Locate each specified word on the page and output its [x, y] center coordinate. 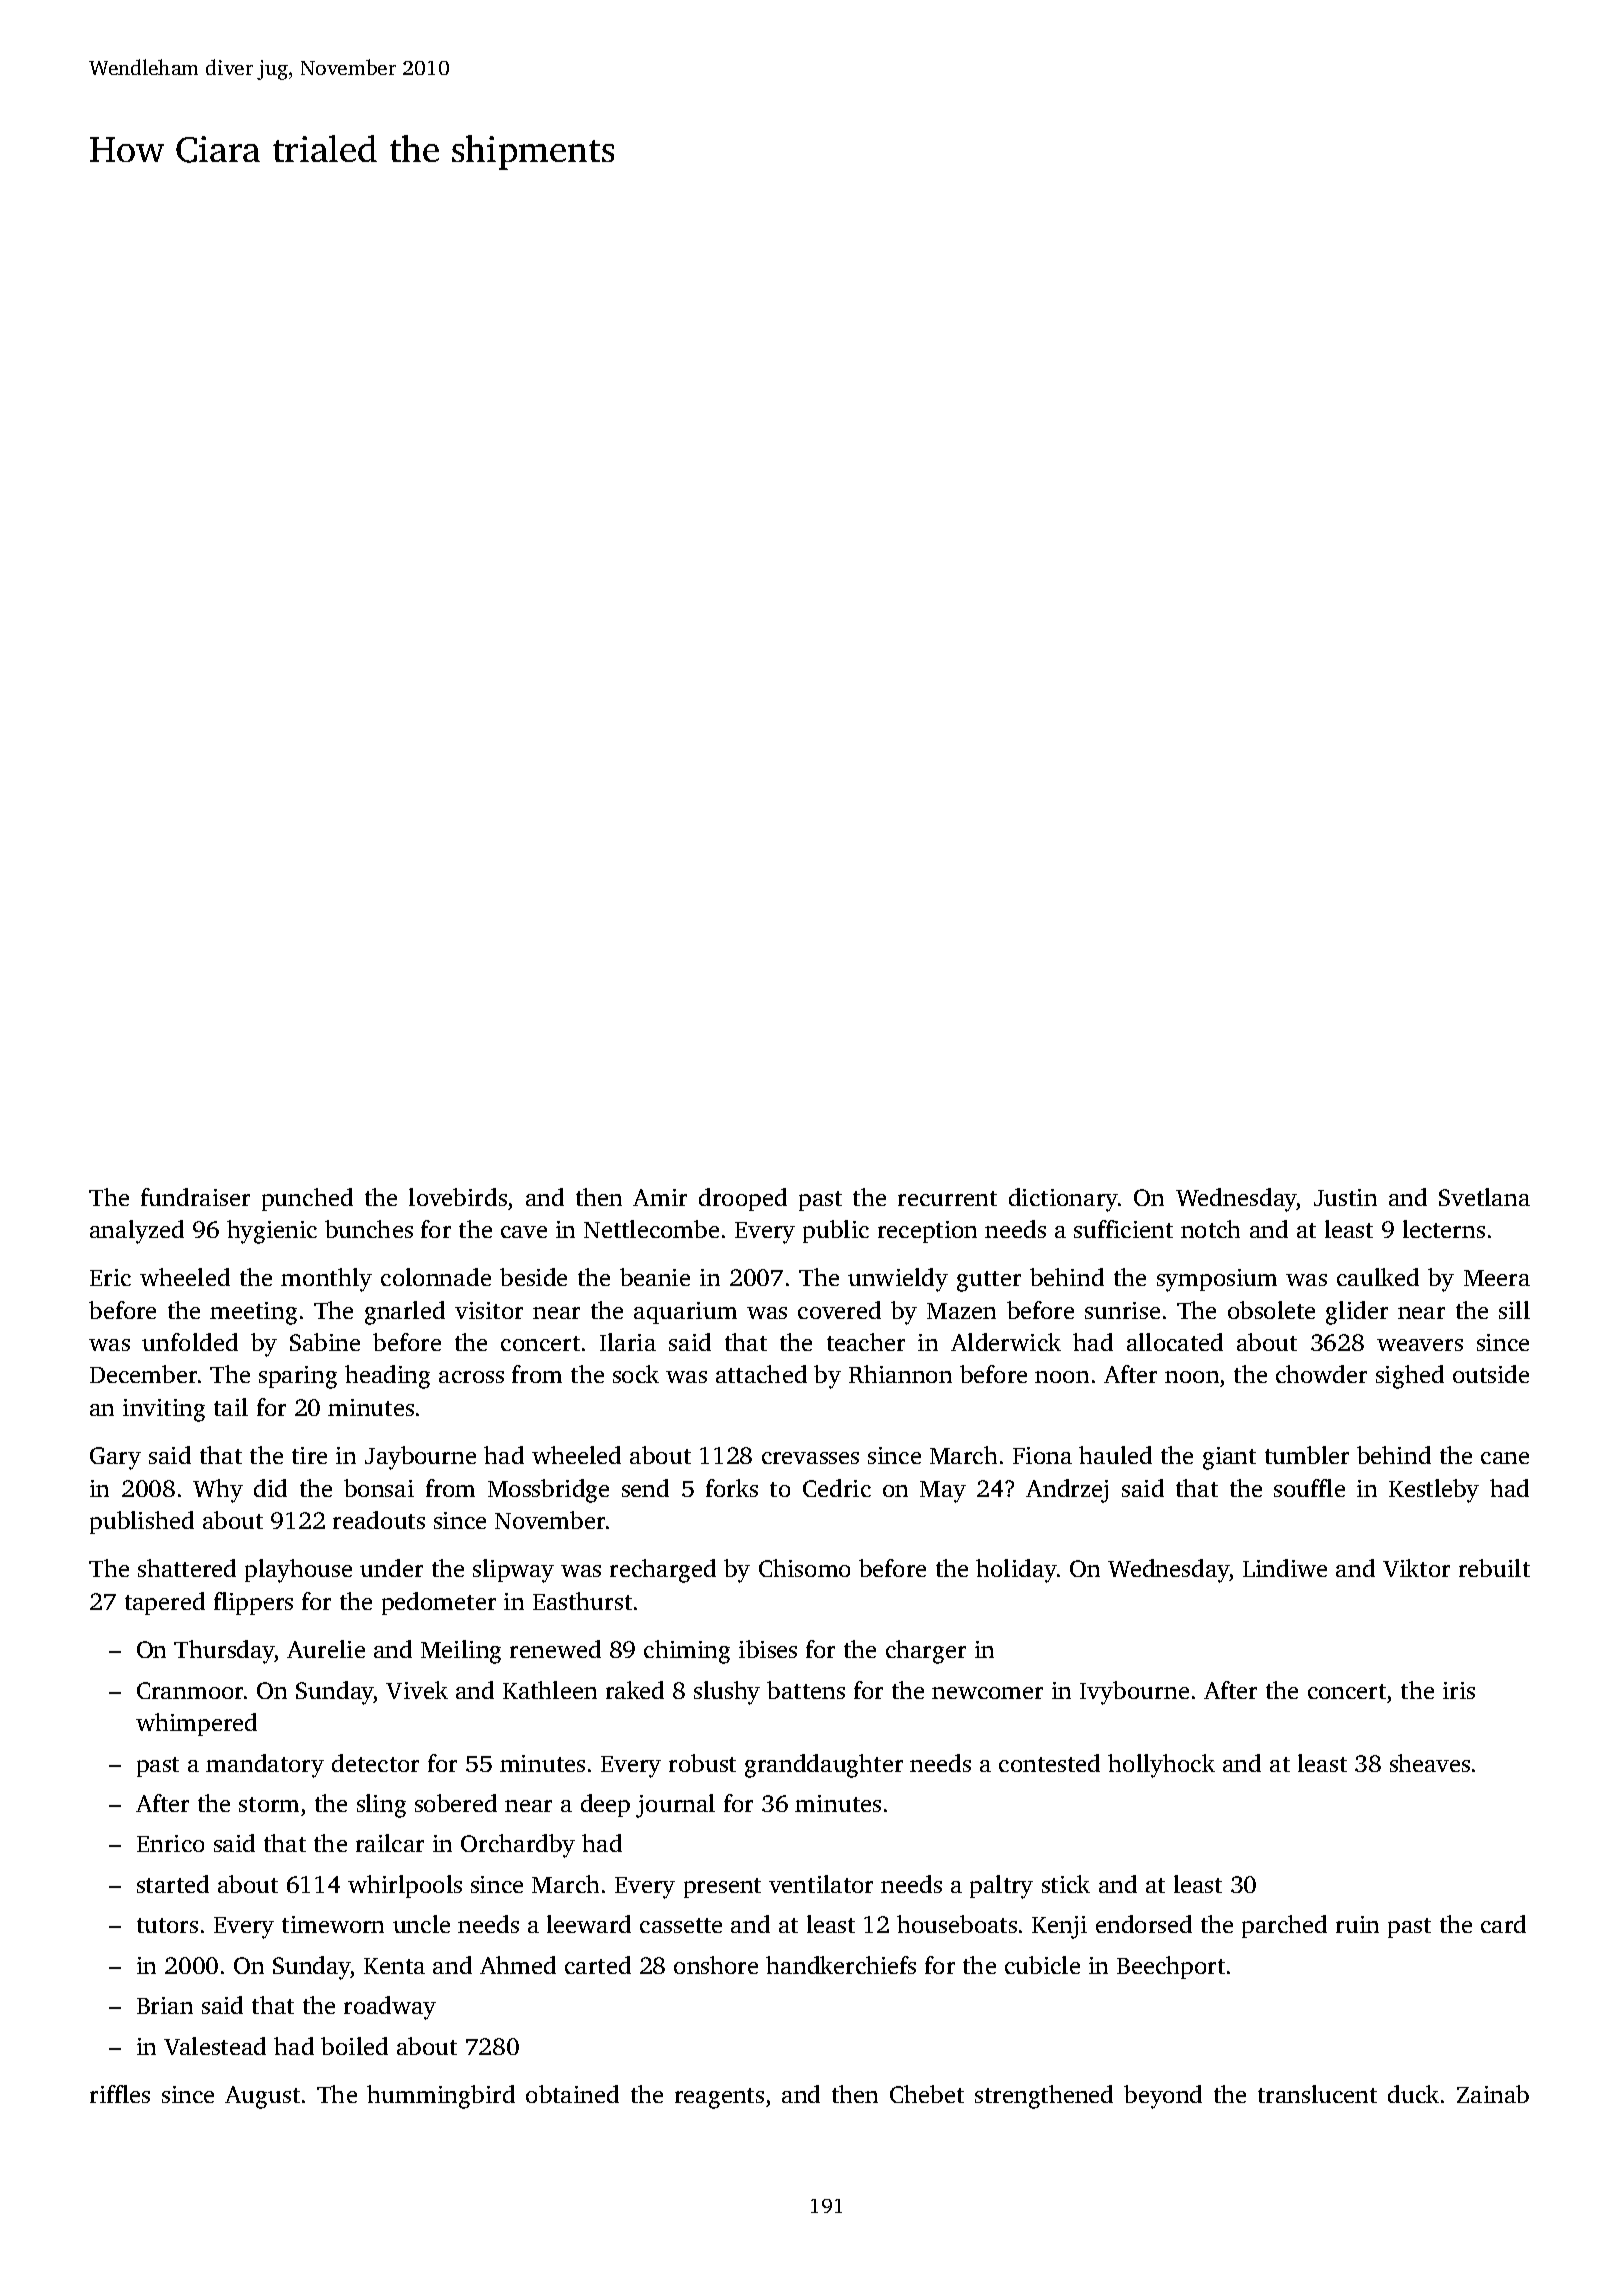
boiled [354, 2046]
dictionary [1063, 1200]
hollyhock [1161, 1766]
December [143, 1374]
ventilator [821, 1884]
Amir [660, 1197]
